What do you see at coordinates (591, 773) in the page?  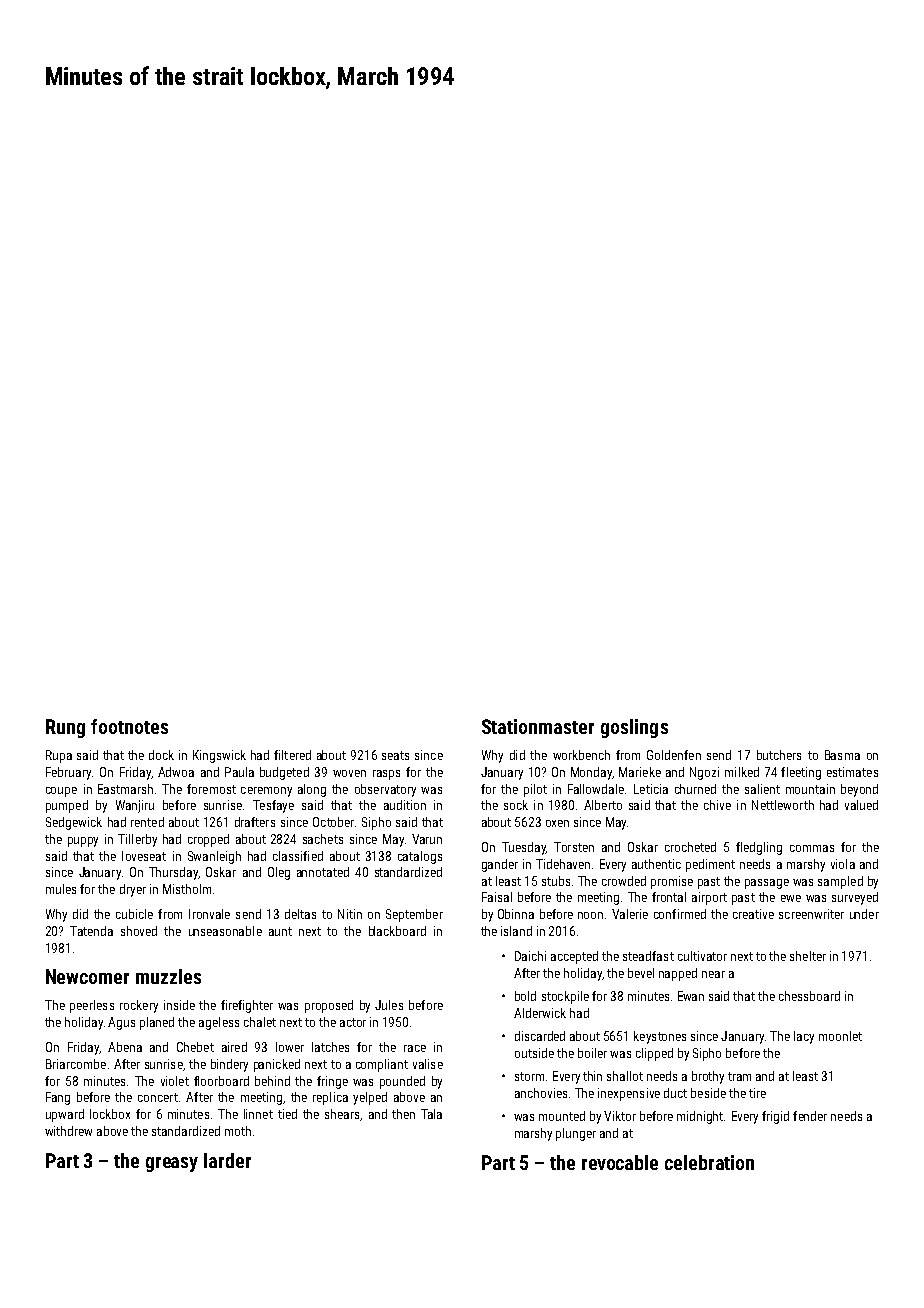 I see `Monday` at bounding box center [591, 773].
